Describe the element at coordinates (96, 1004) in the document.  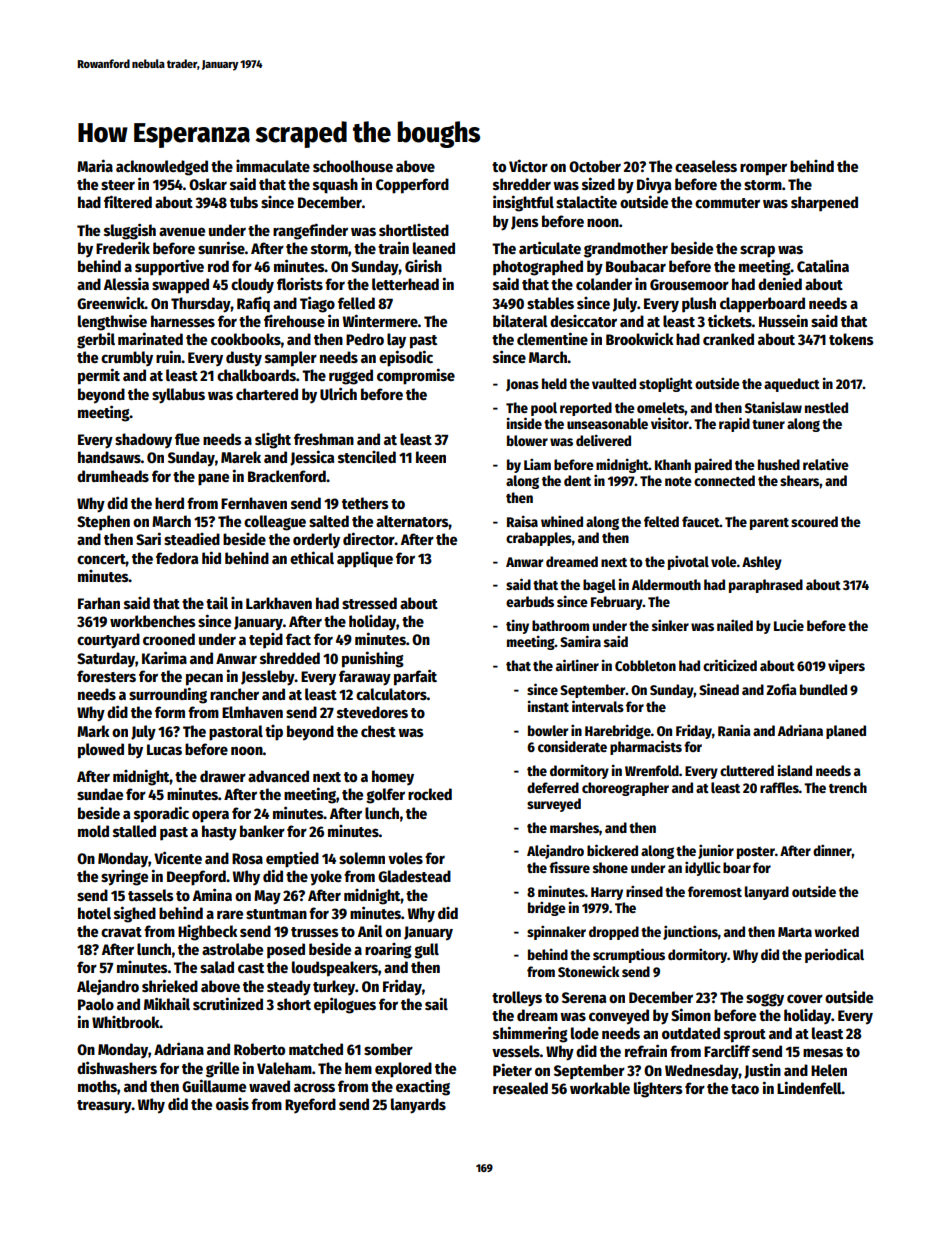
I see `Paolo` at that location.
